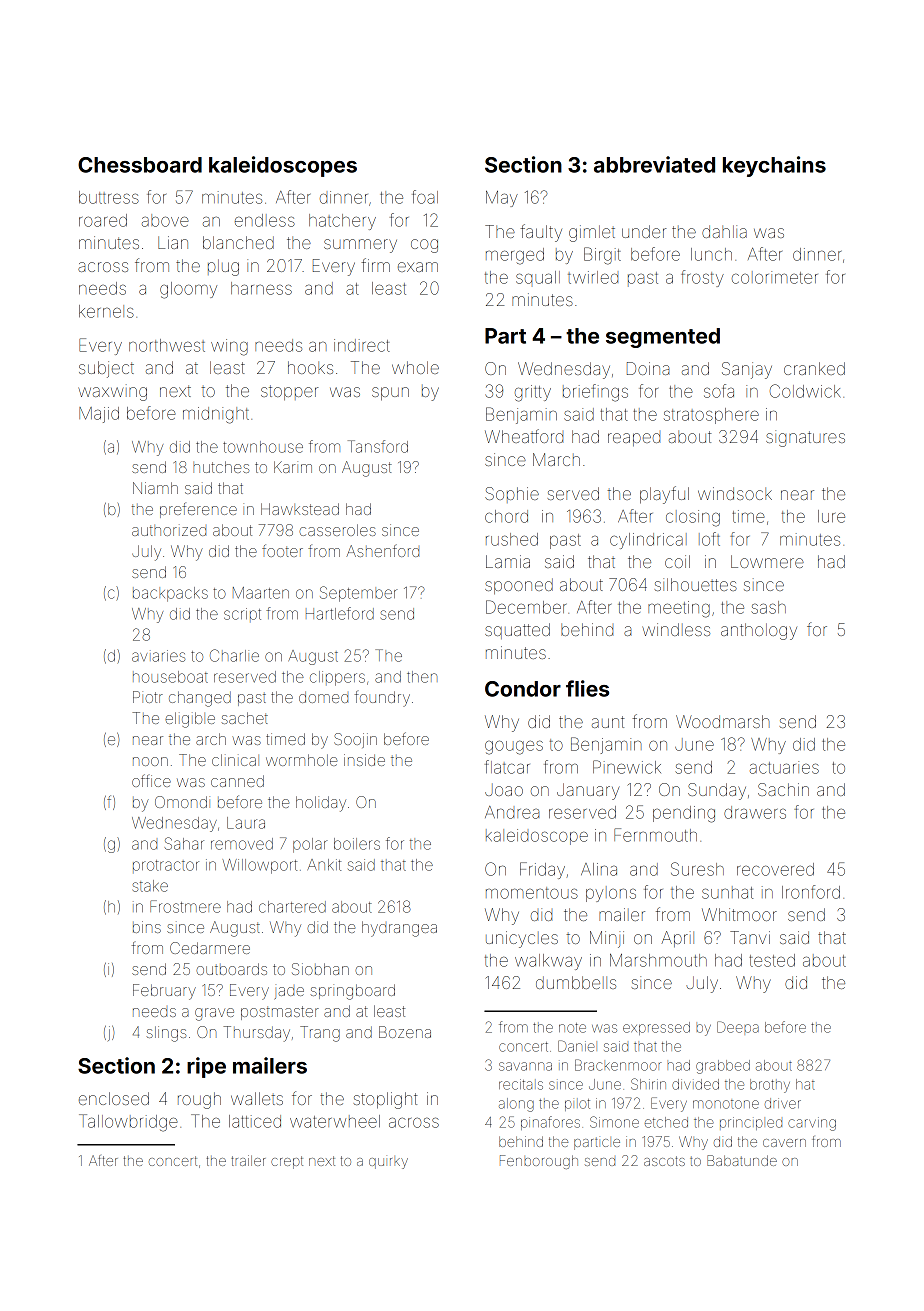 This page has width=924, height=1311. Describe the element at coordinates (654, 164) in the page. I see `abbreviated` at that location.
